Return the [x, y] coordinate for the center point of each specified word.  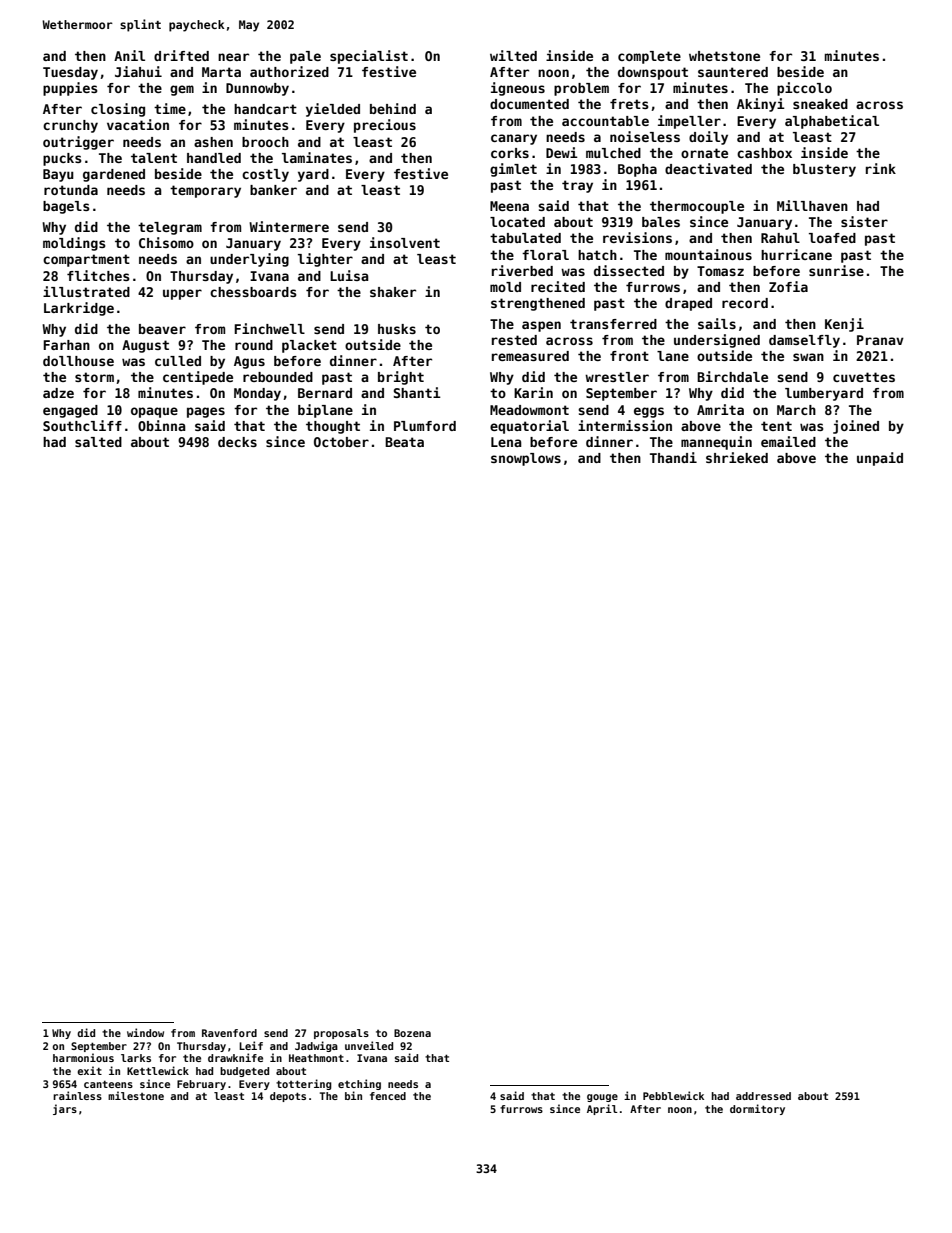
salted [98, 442]
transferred [613, 324]
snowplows [526, 459]
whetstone [724, 56]
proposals [341, 1034]
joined [856, 427]
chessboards [253, 292]
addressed [763, 1096]
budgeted [244, 1072]
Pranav [880, 340]
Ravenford [229, 1033]
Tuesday [70, 73]
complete [649, 57]
